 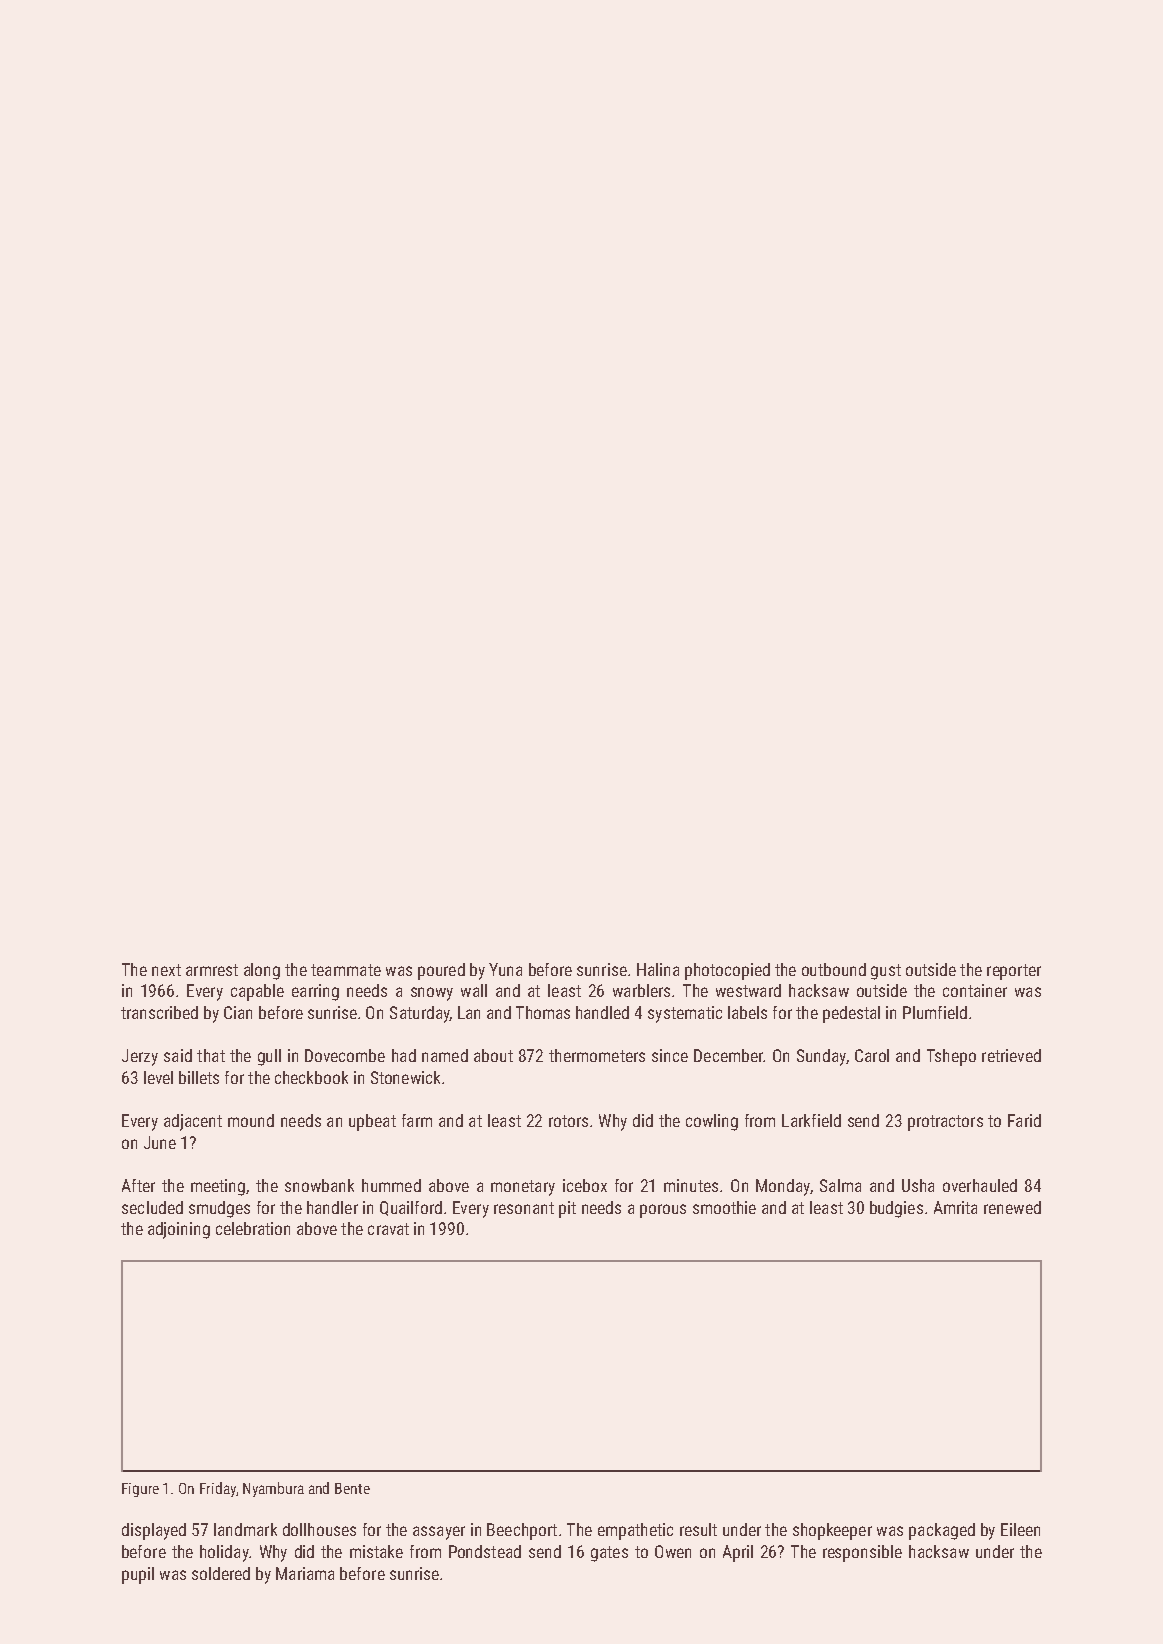 I want to click on pedestal, so click(x=851, y=1014).
